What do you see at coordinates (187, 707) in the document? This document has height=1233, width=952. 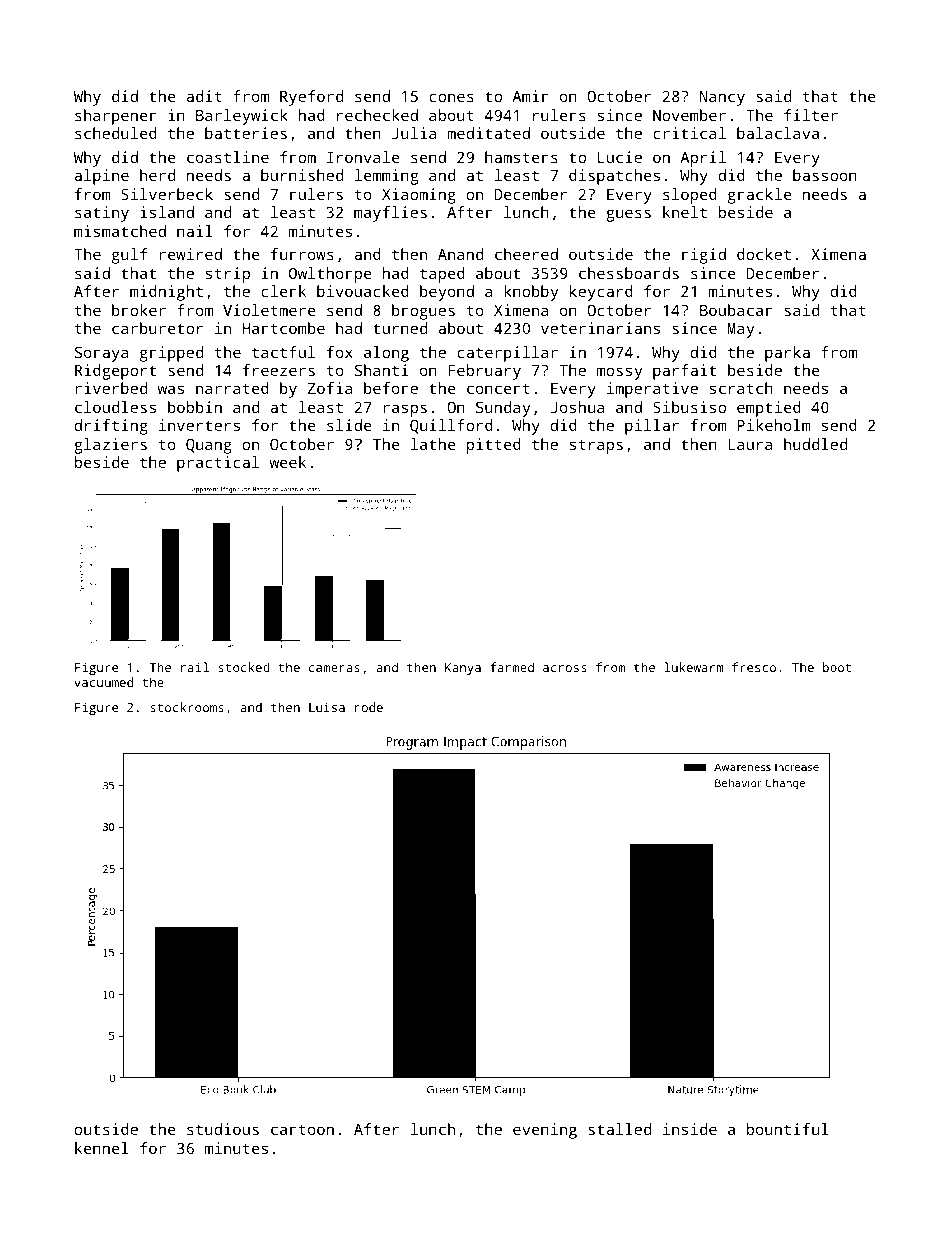 I see `stockrooms` at bounding box center [187, 707].
